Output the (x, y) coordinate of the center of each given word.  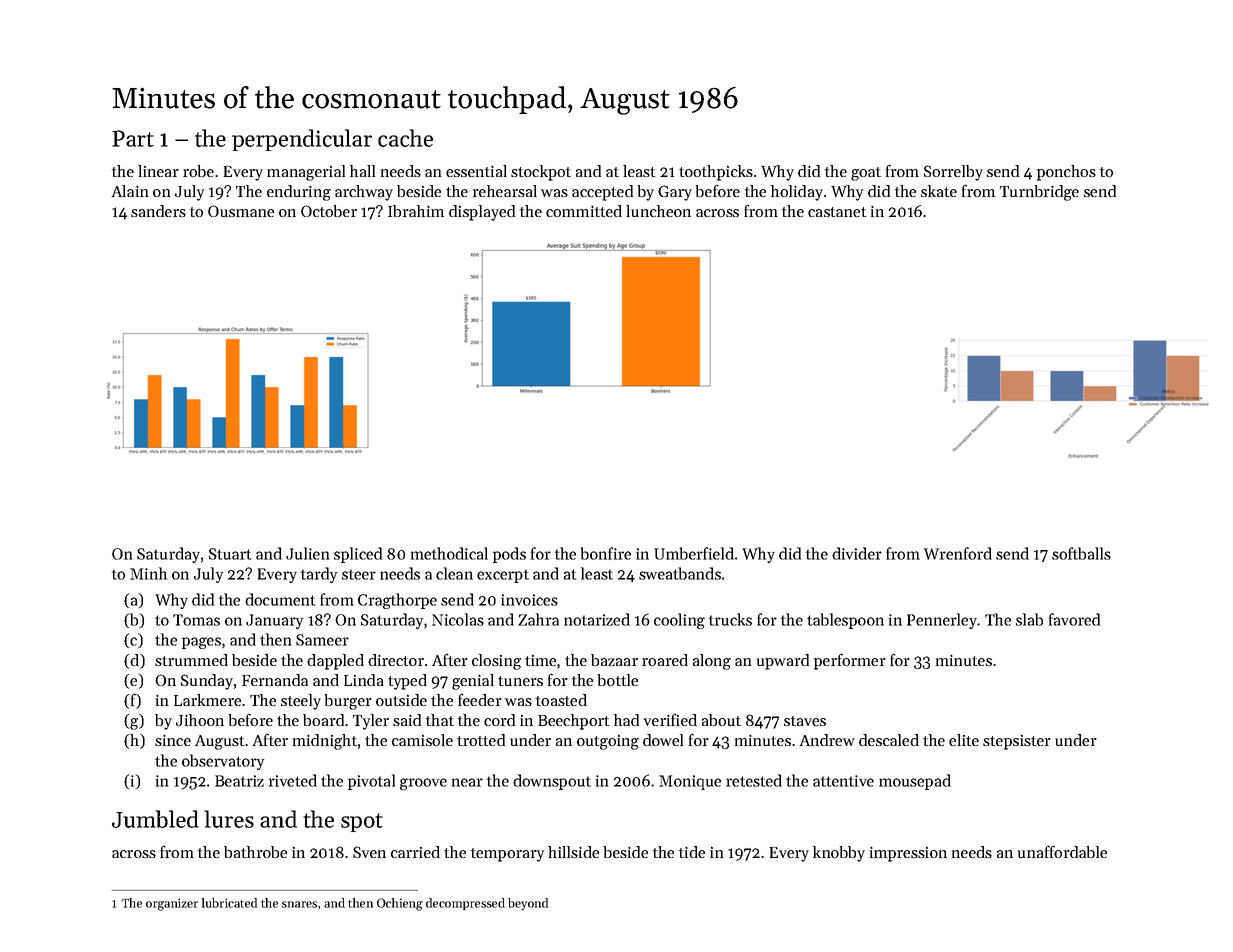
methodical (449, 553)
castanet (837, 212)
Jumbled (155, 819)
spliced (358, 555)
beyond (528, 904)
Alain (130, 191)
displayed (482, 213)
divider (857, 553)
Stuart (230, 554)
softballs (1081, 553)
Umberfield (694, 553)
